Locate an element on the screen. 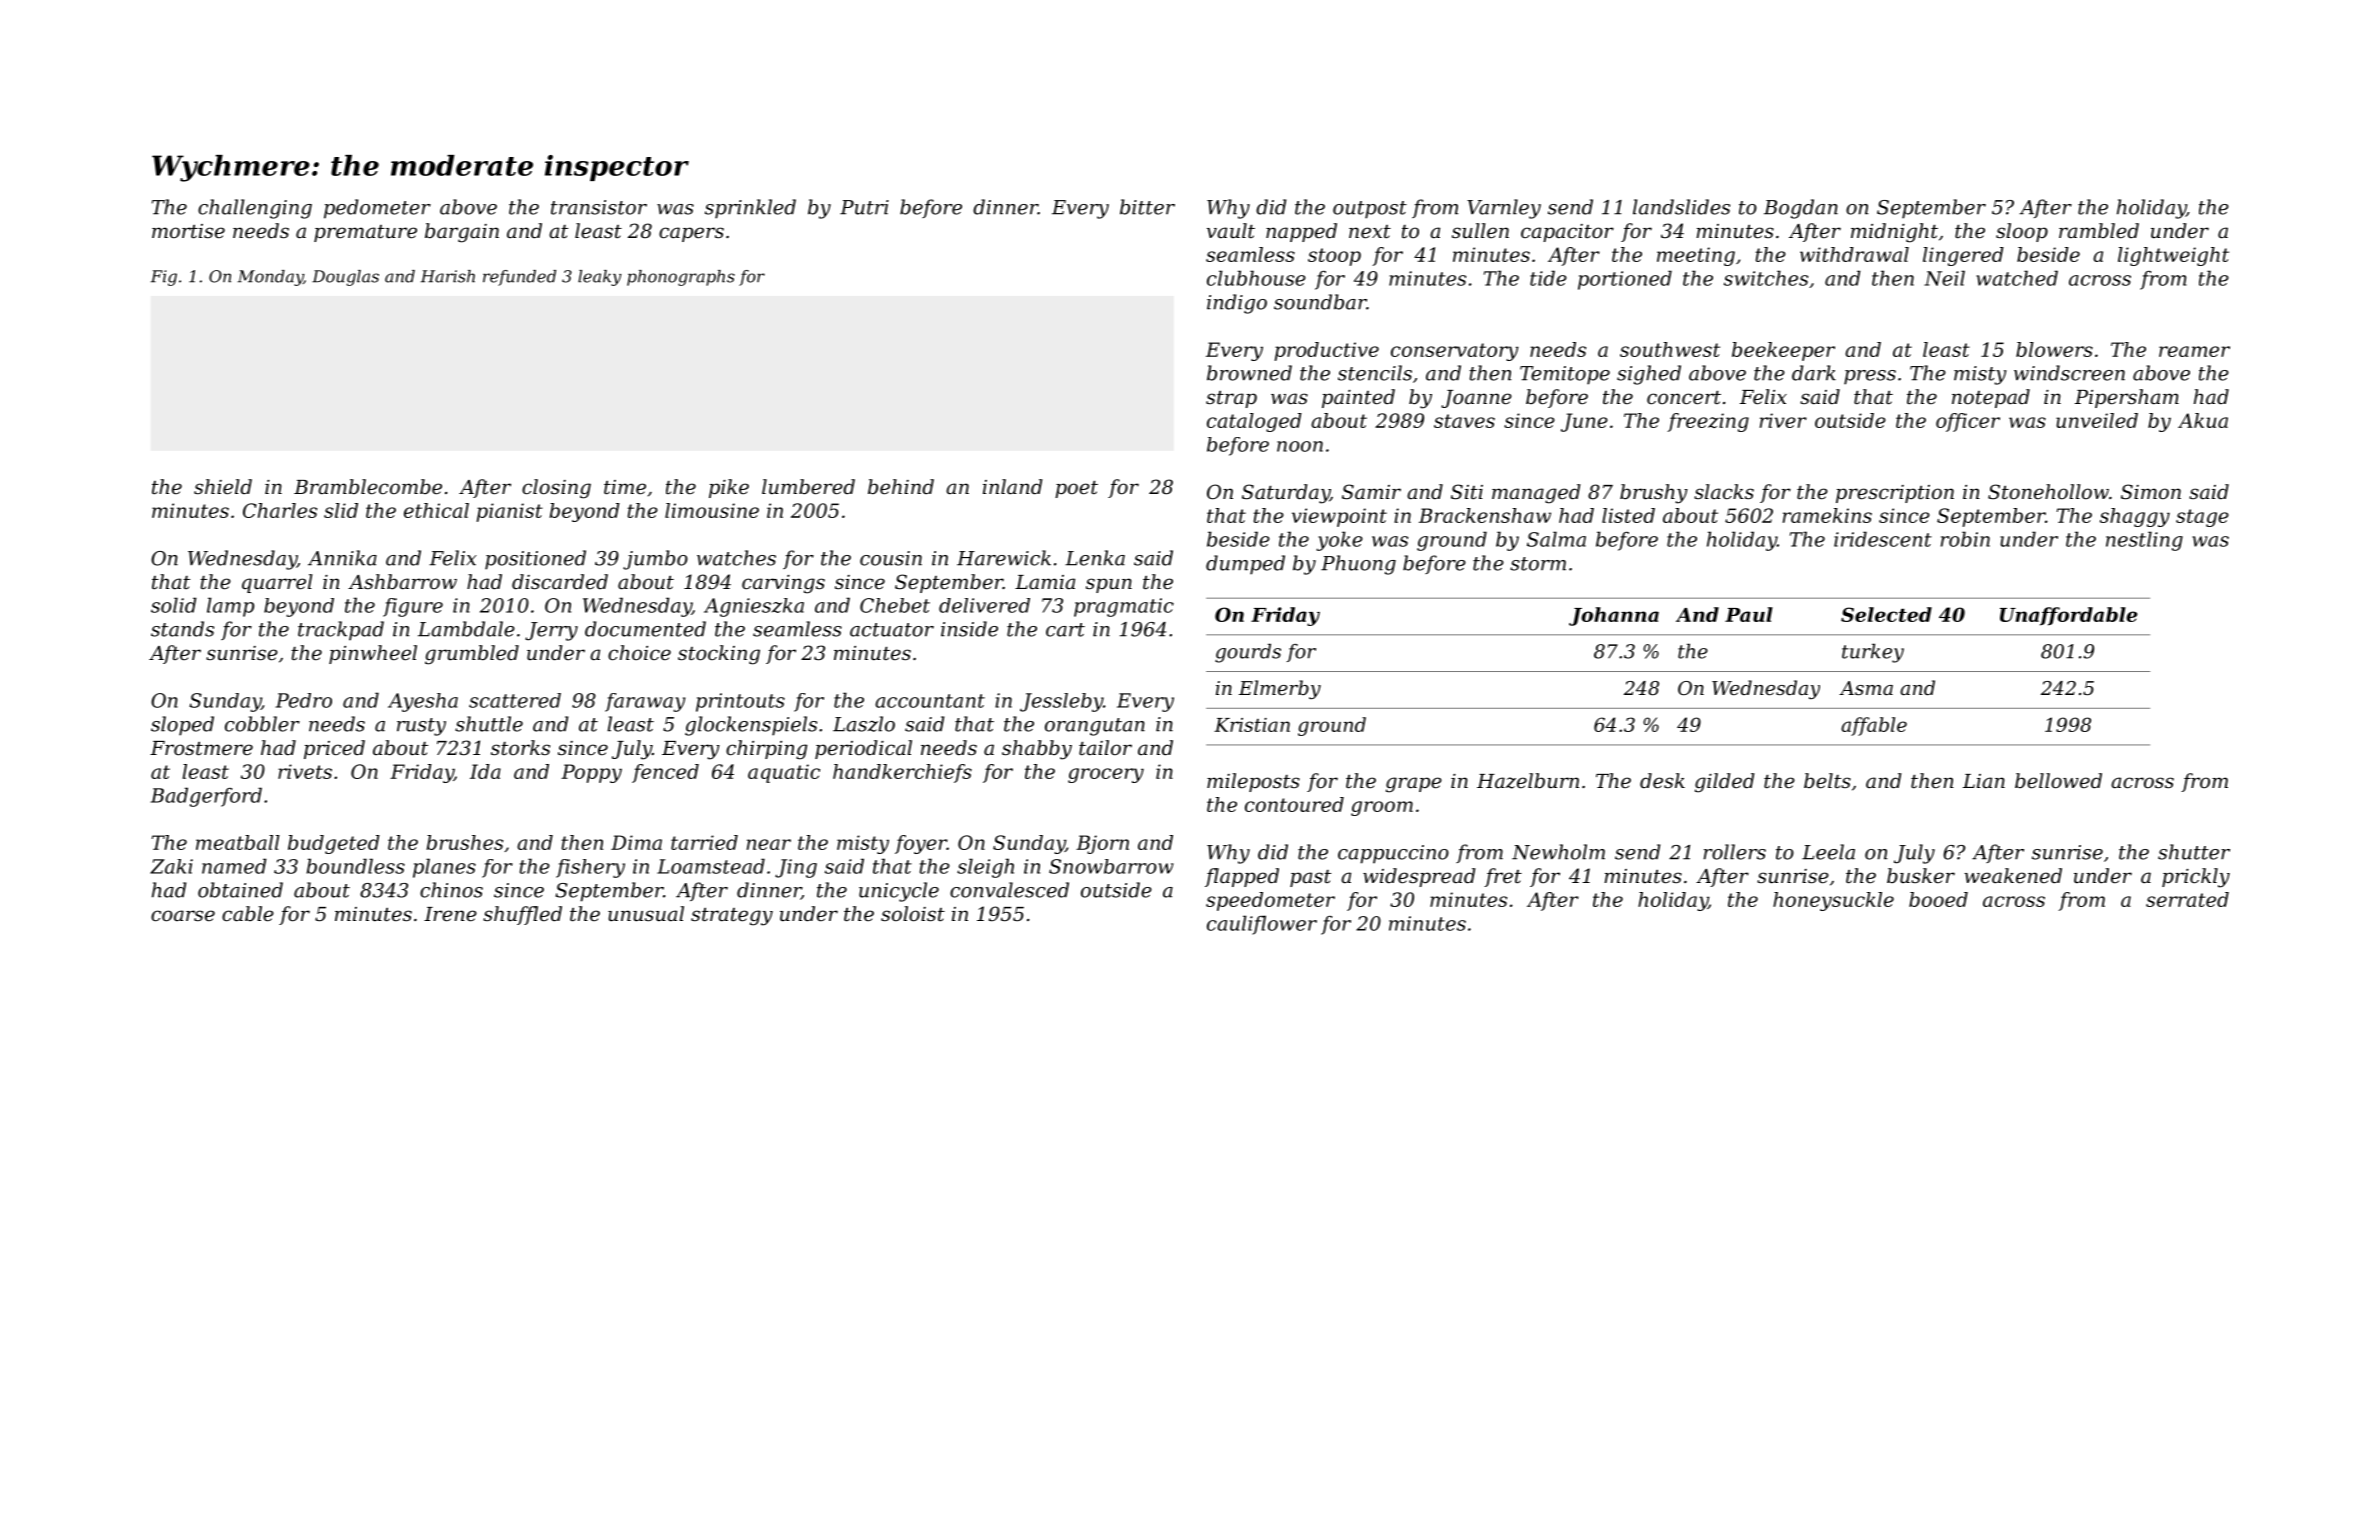  shield is located at coordinates (223, 486).
